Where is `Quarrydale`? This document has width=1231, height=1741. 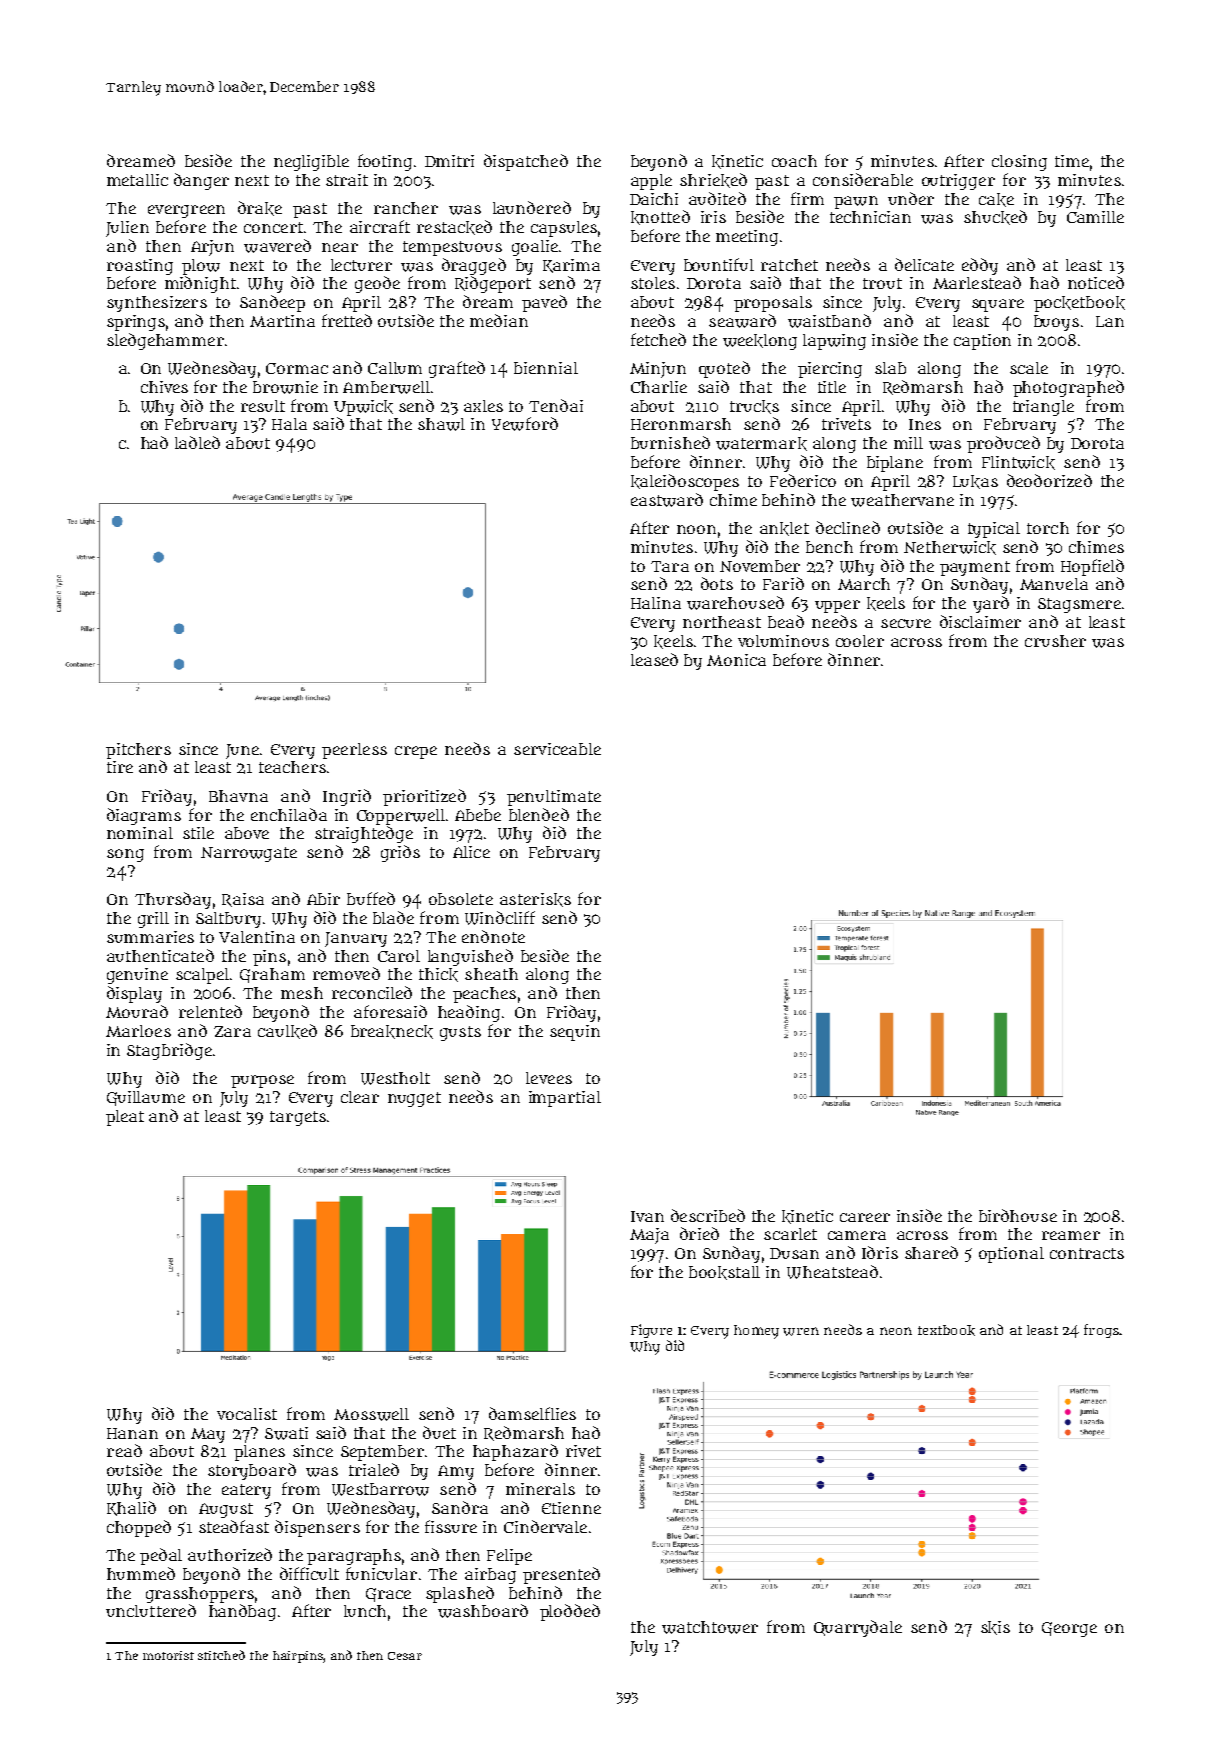
Quarrydale is located at coordinates (858, 1628).
